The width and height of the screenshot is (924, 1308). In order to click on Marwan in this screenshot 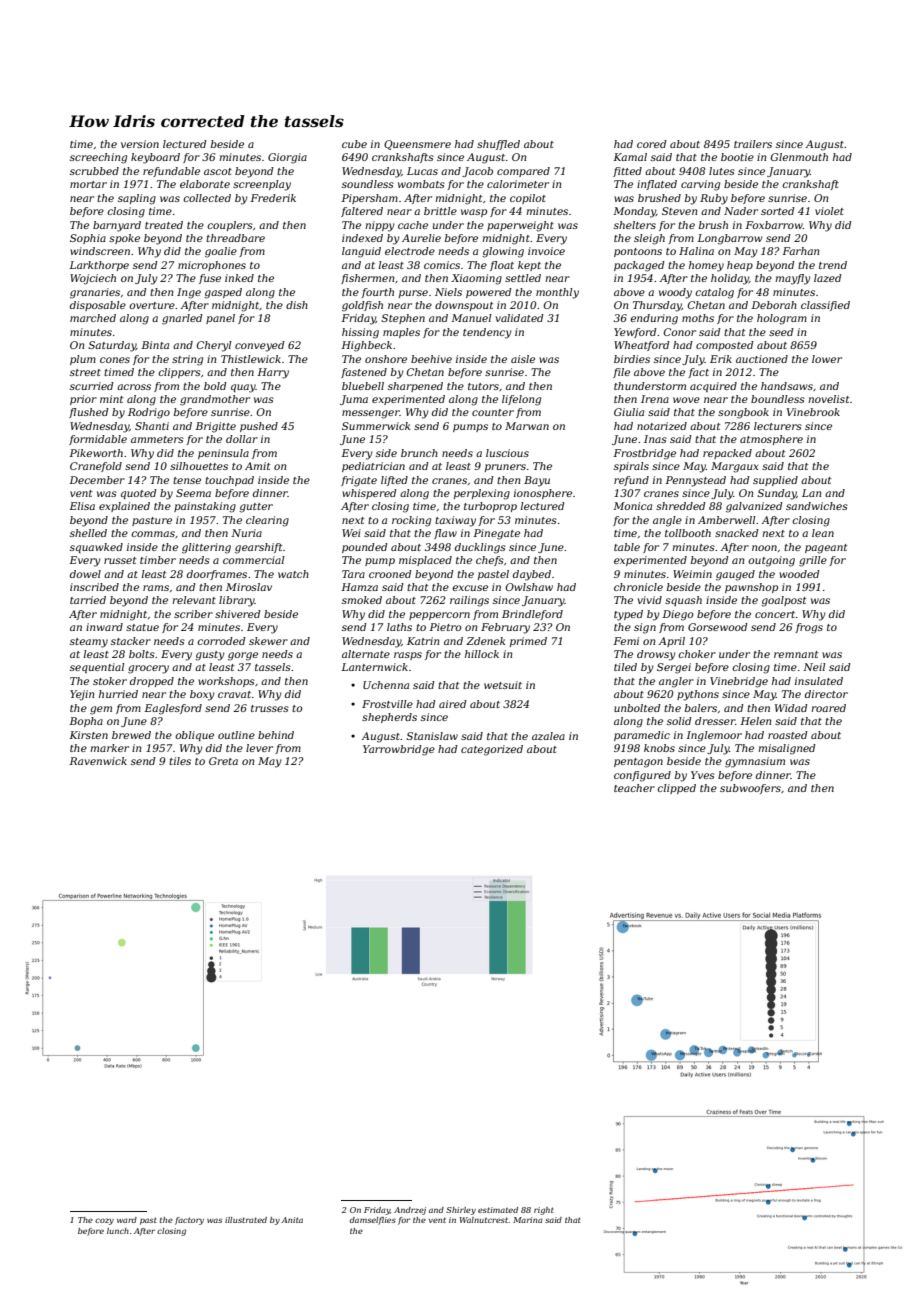, I will do `click(527, 426)`.
